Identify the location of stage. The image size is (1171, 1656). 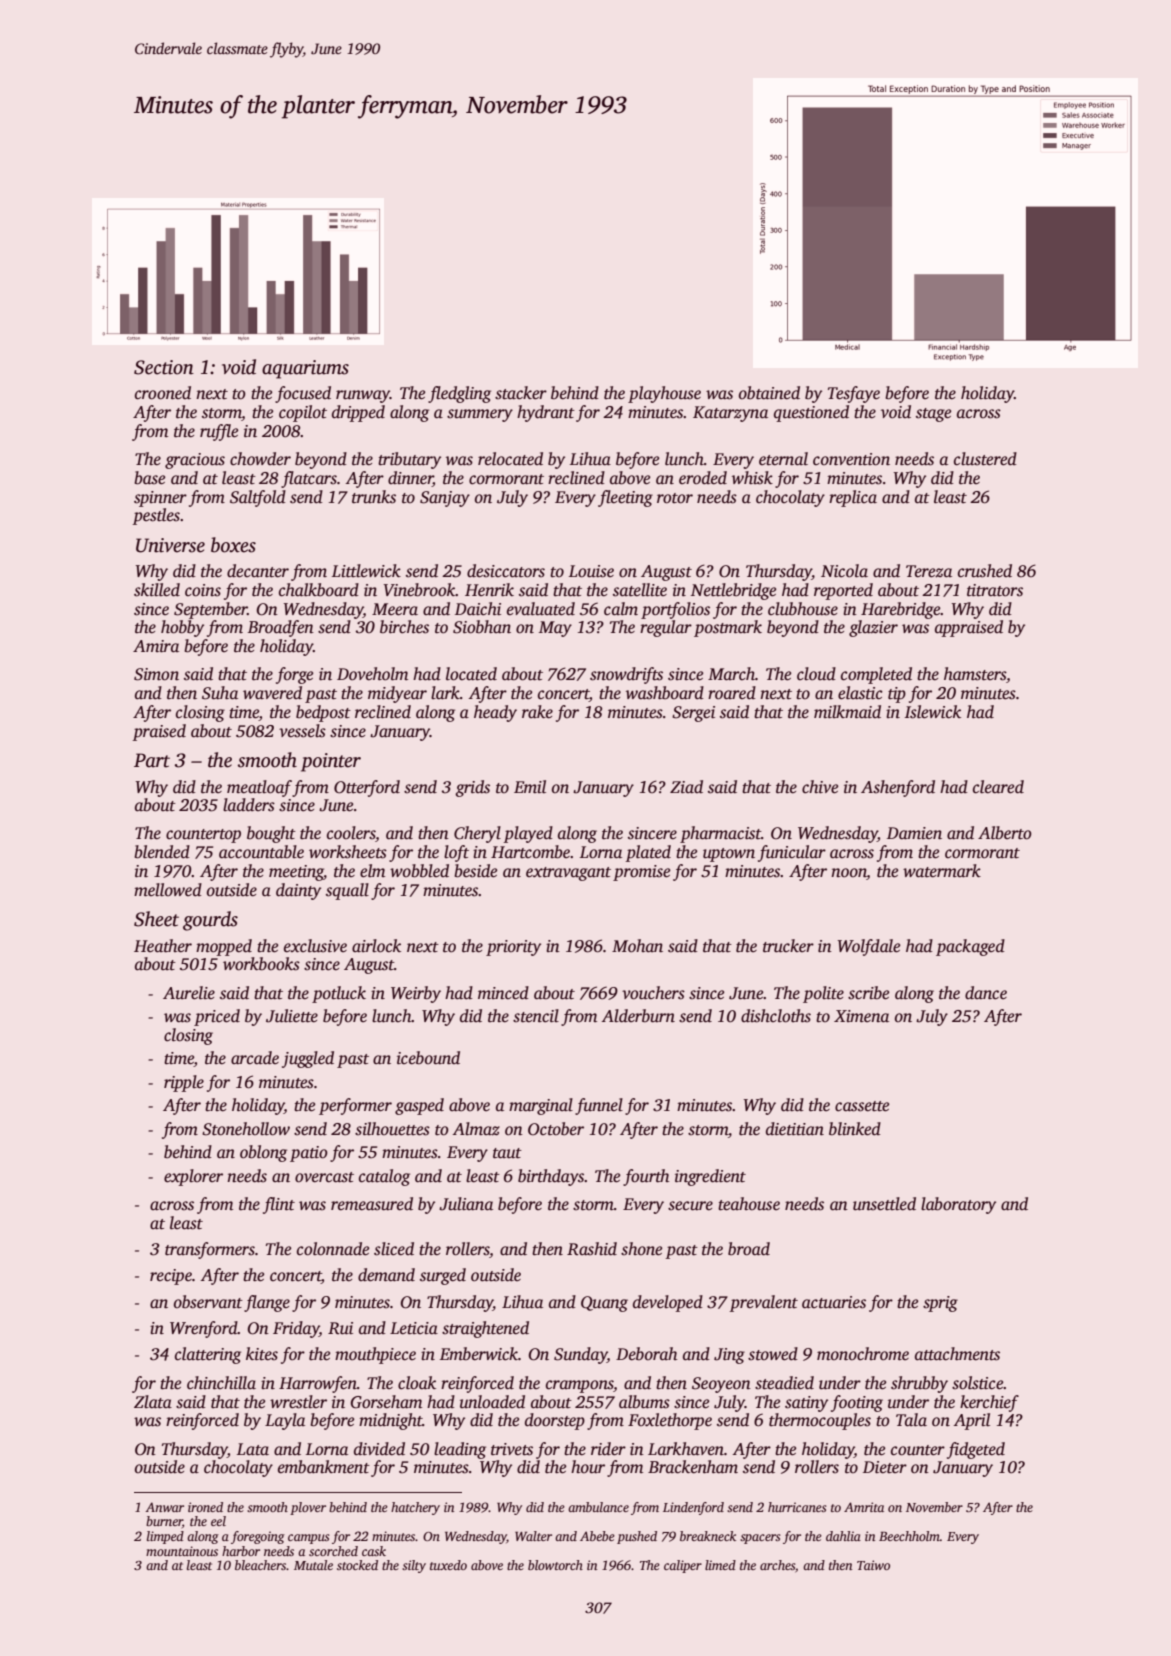
(933, 415).
